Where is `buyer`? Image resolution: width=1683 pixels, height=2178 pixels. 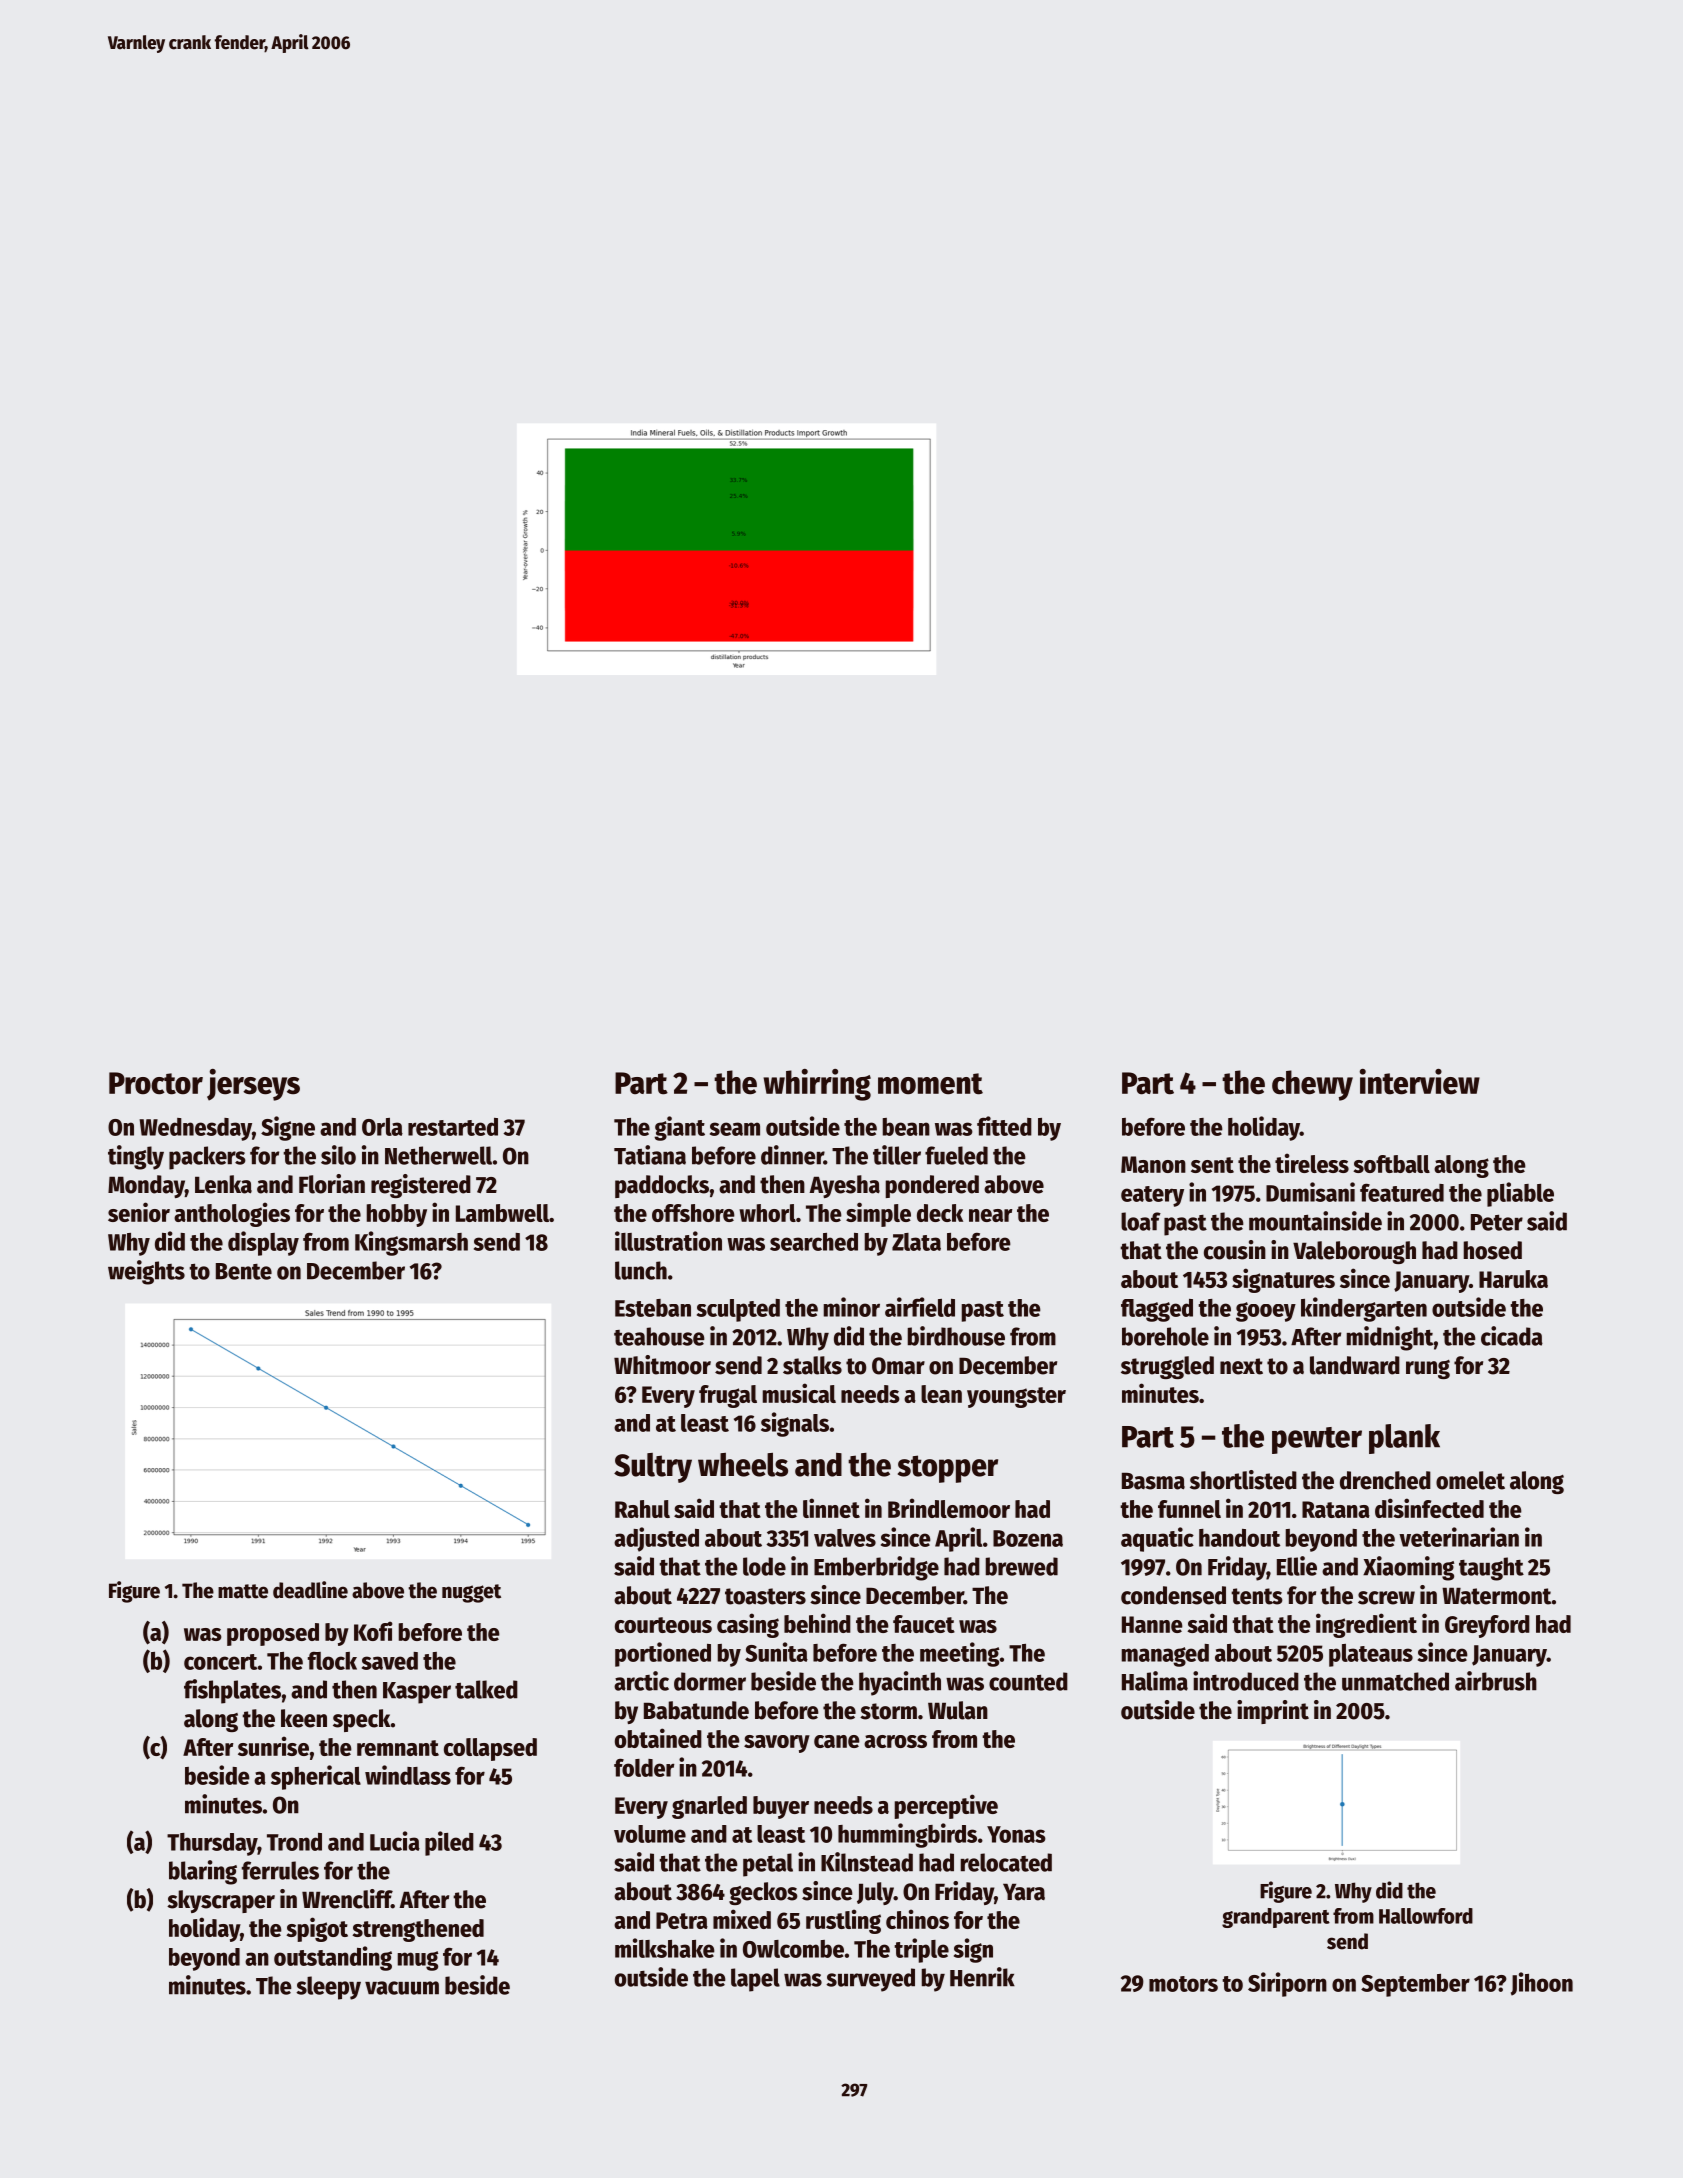 buyer is located at coordinates (781, 1807).
